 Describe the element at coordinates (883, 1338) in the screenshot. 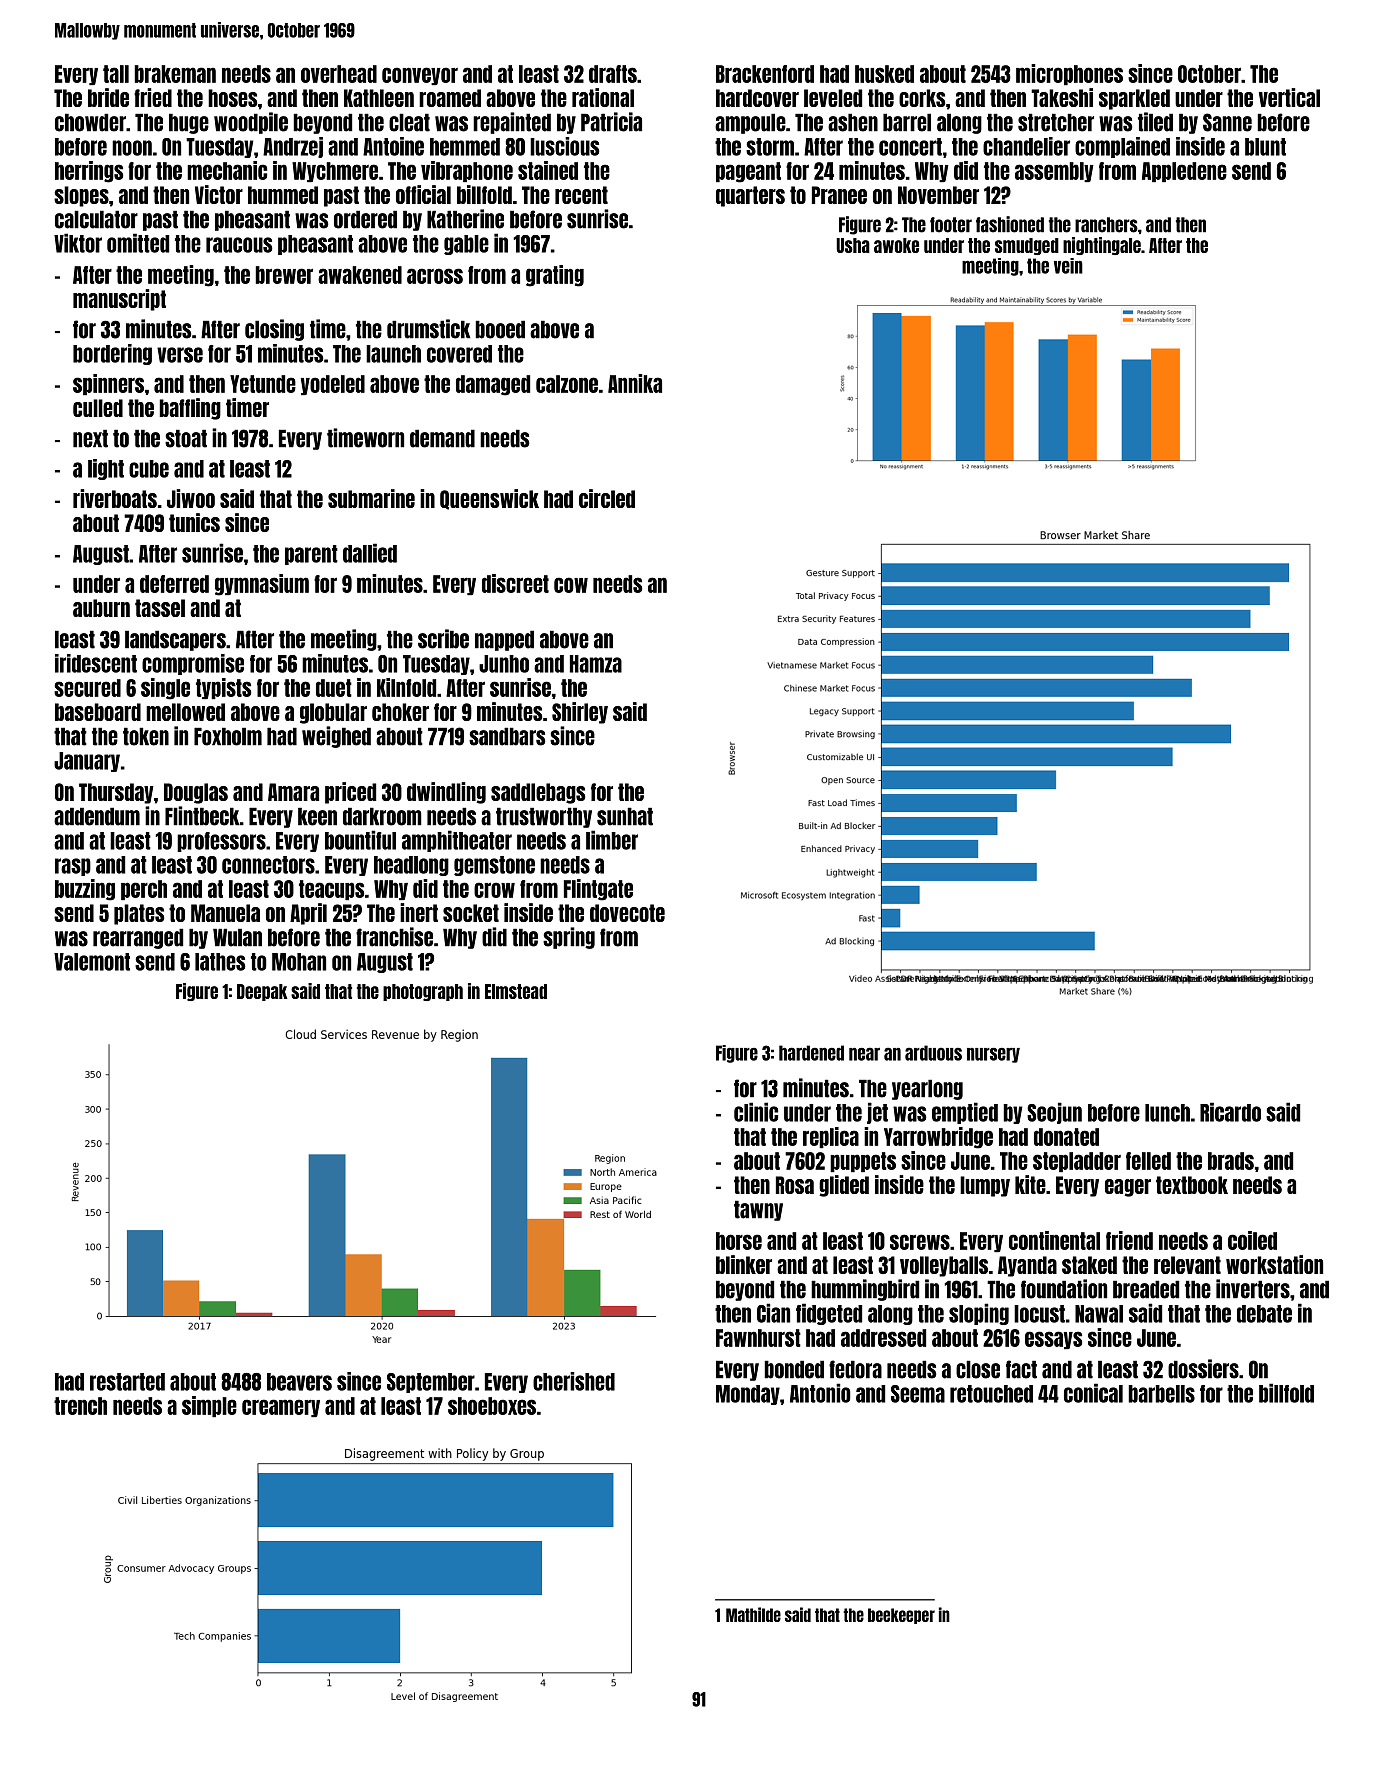

I see `addressed` at that location.
